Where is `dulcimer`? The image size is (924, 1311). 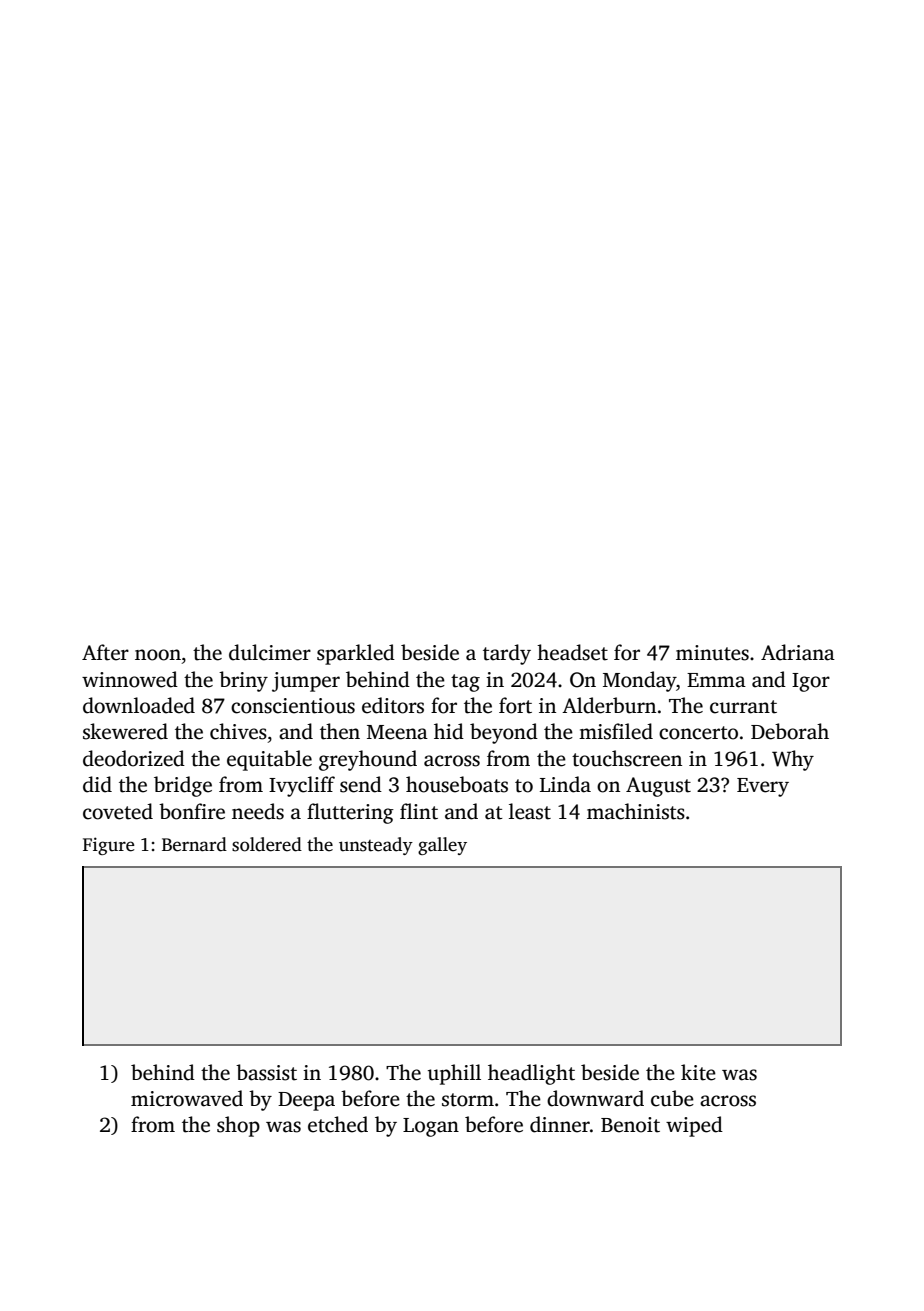 dulcimer is located at coordinates (270, 652).
